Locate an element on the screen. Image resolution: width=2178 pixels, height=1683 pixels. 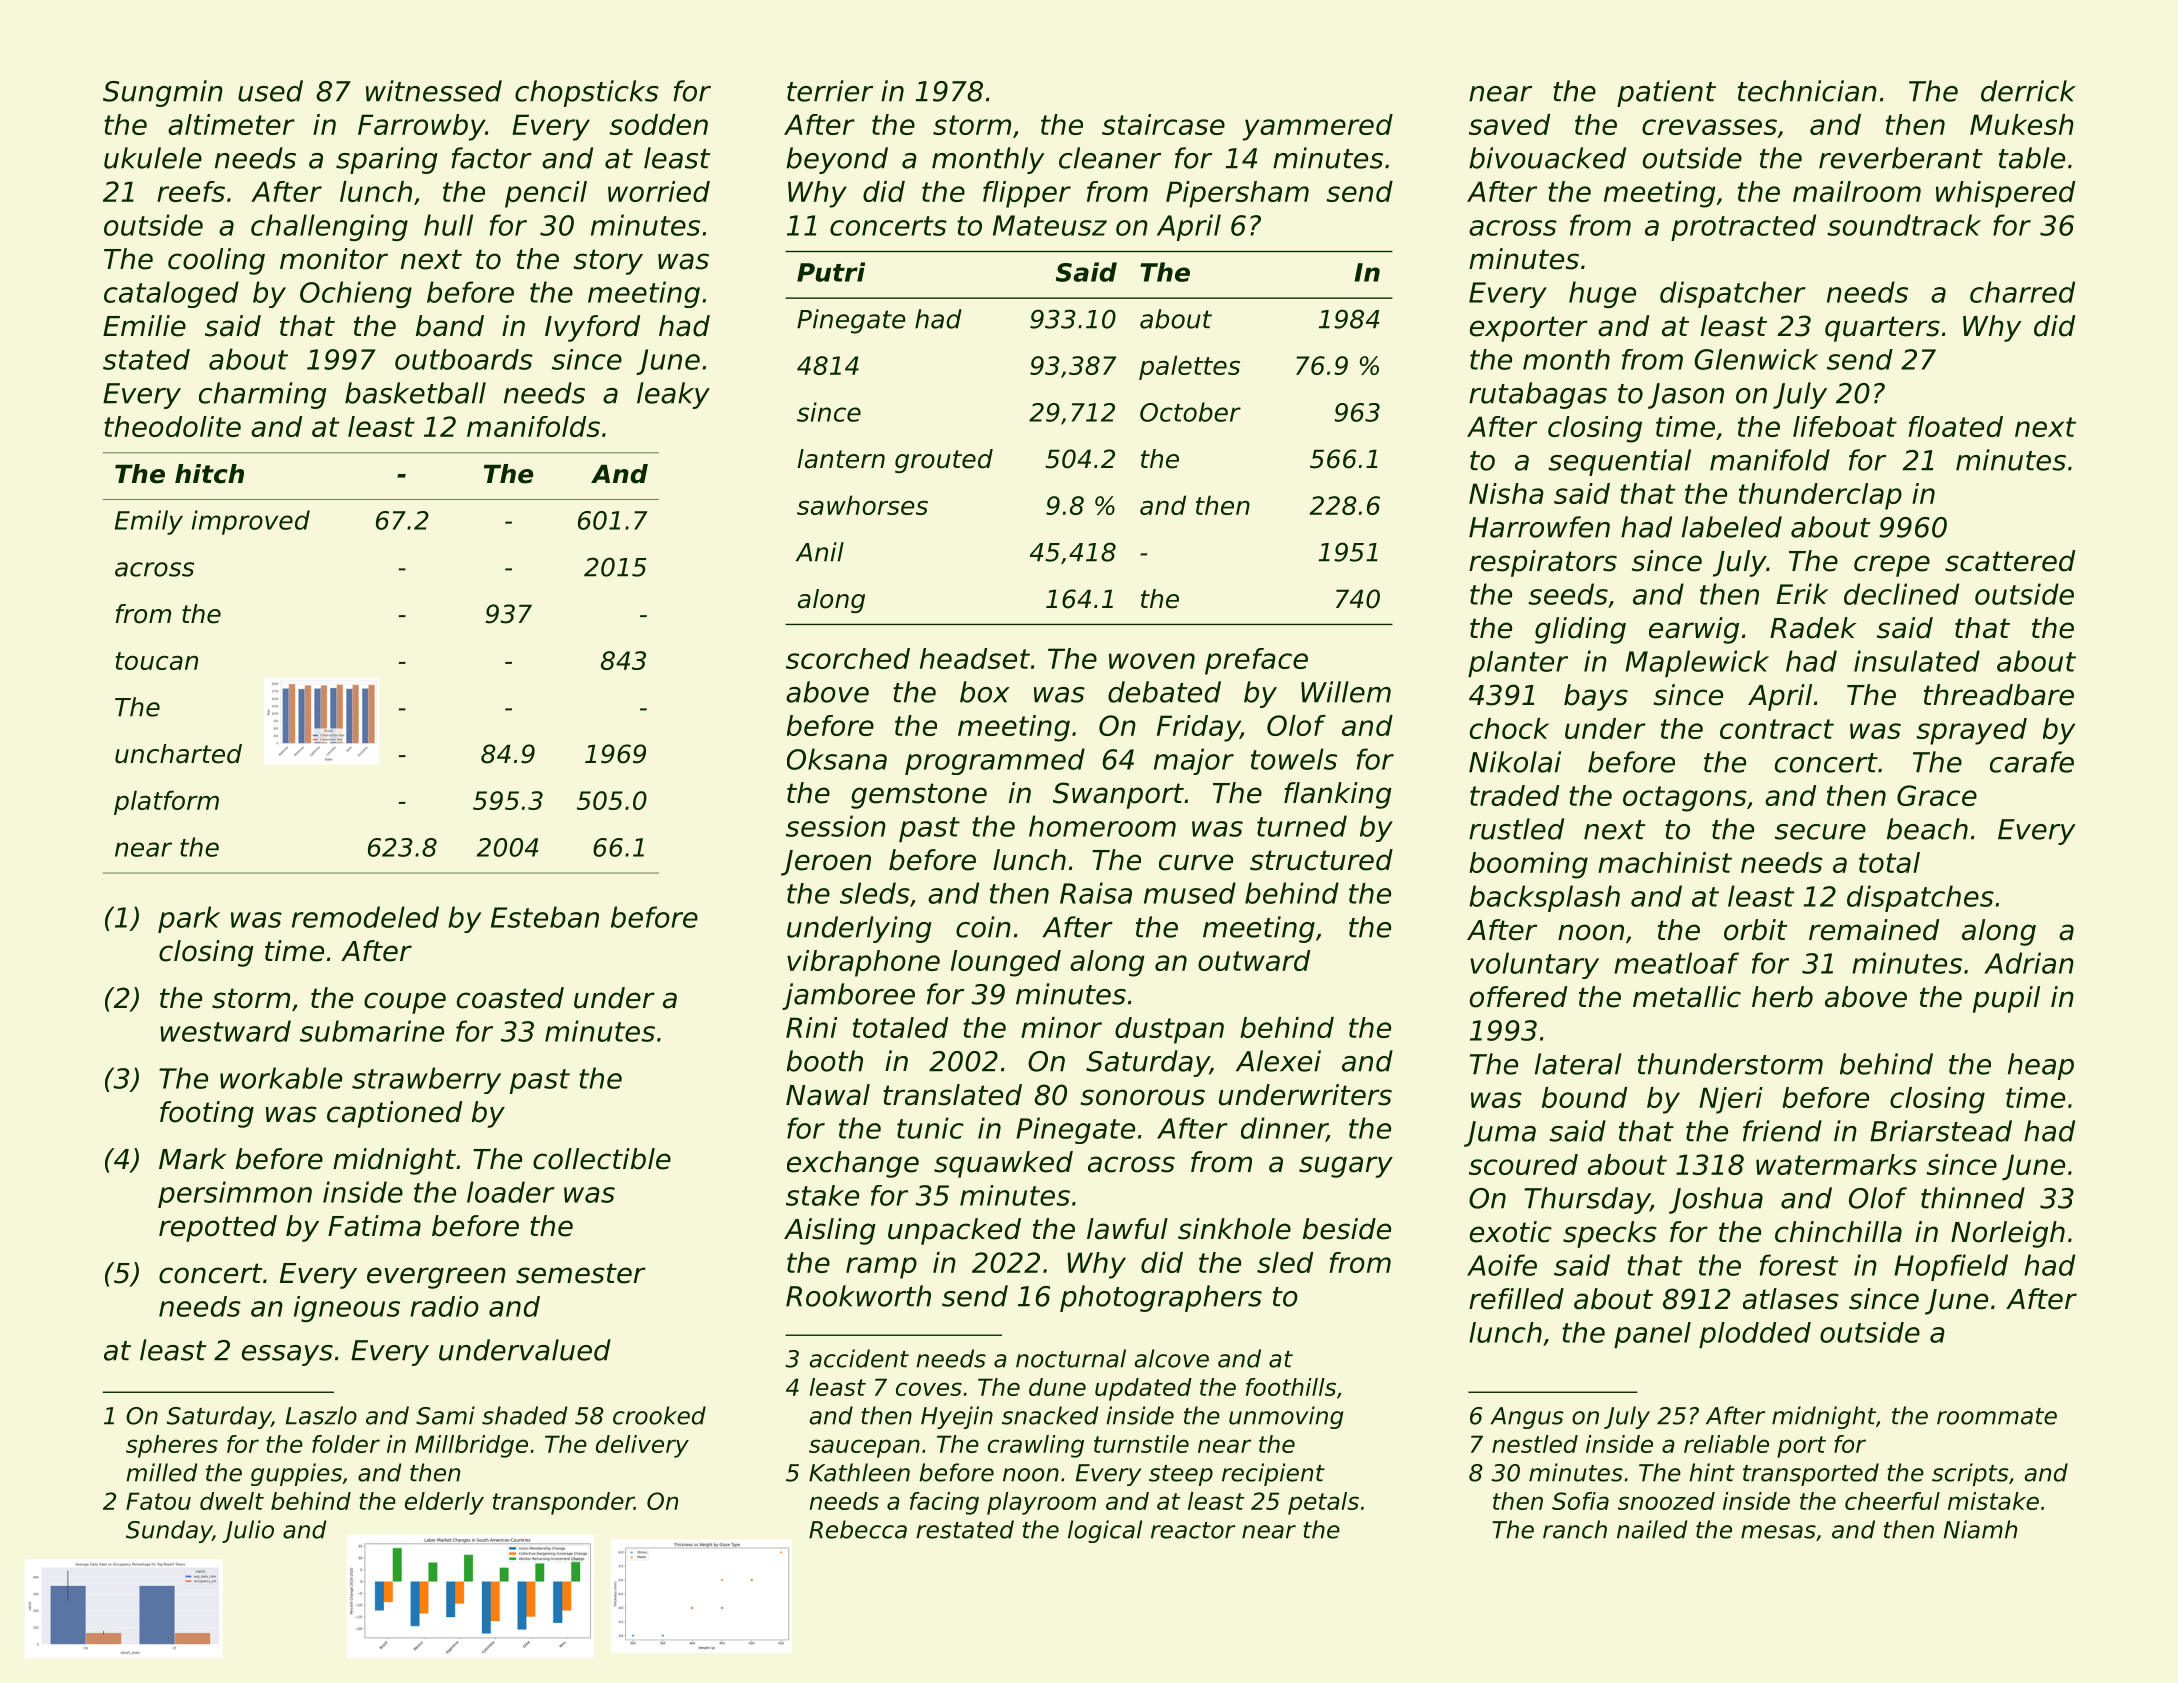
charred is located at coordinates (2022, 292).
